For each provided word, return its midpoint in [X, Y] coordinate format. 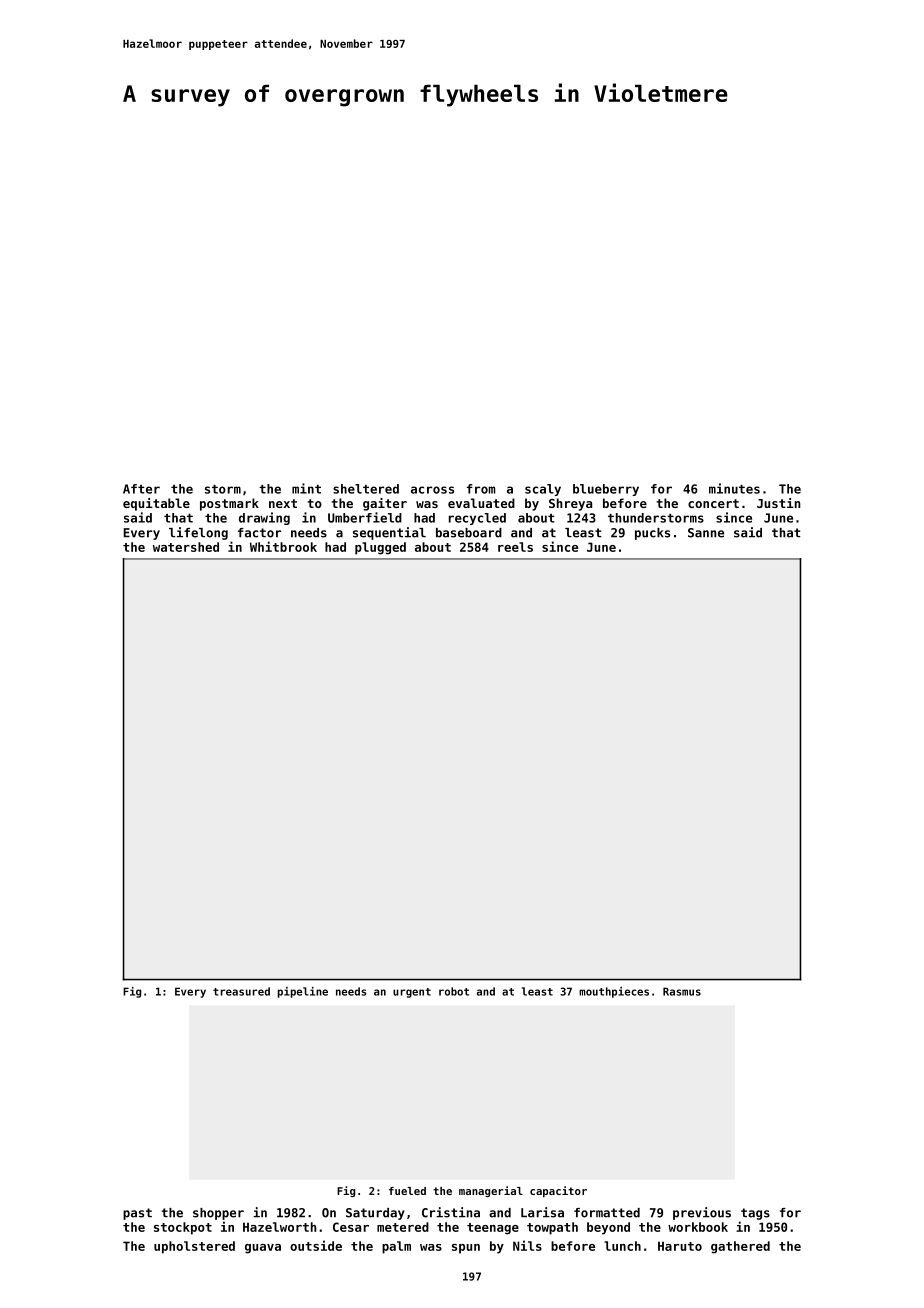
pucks [652, 534]
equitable [156, 504]
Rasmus [682, 991]
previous [702, 1213]
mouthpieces [614, 992]
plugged [380, 548]
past [137, 1214]
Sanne [706, 533]
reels [515, 547]
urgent [412, 993]
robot [454, 991]
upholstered [194, 1247]
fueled [407, 1191]
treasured [241, 991]
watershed [186, 547]
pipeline [303, 992]
